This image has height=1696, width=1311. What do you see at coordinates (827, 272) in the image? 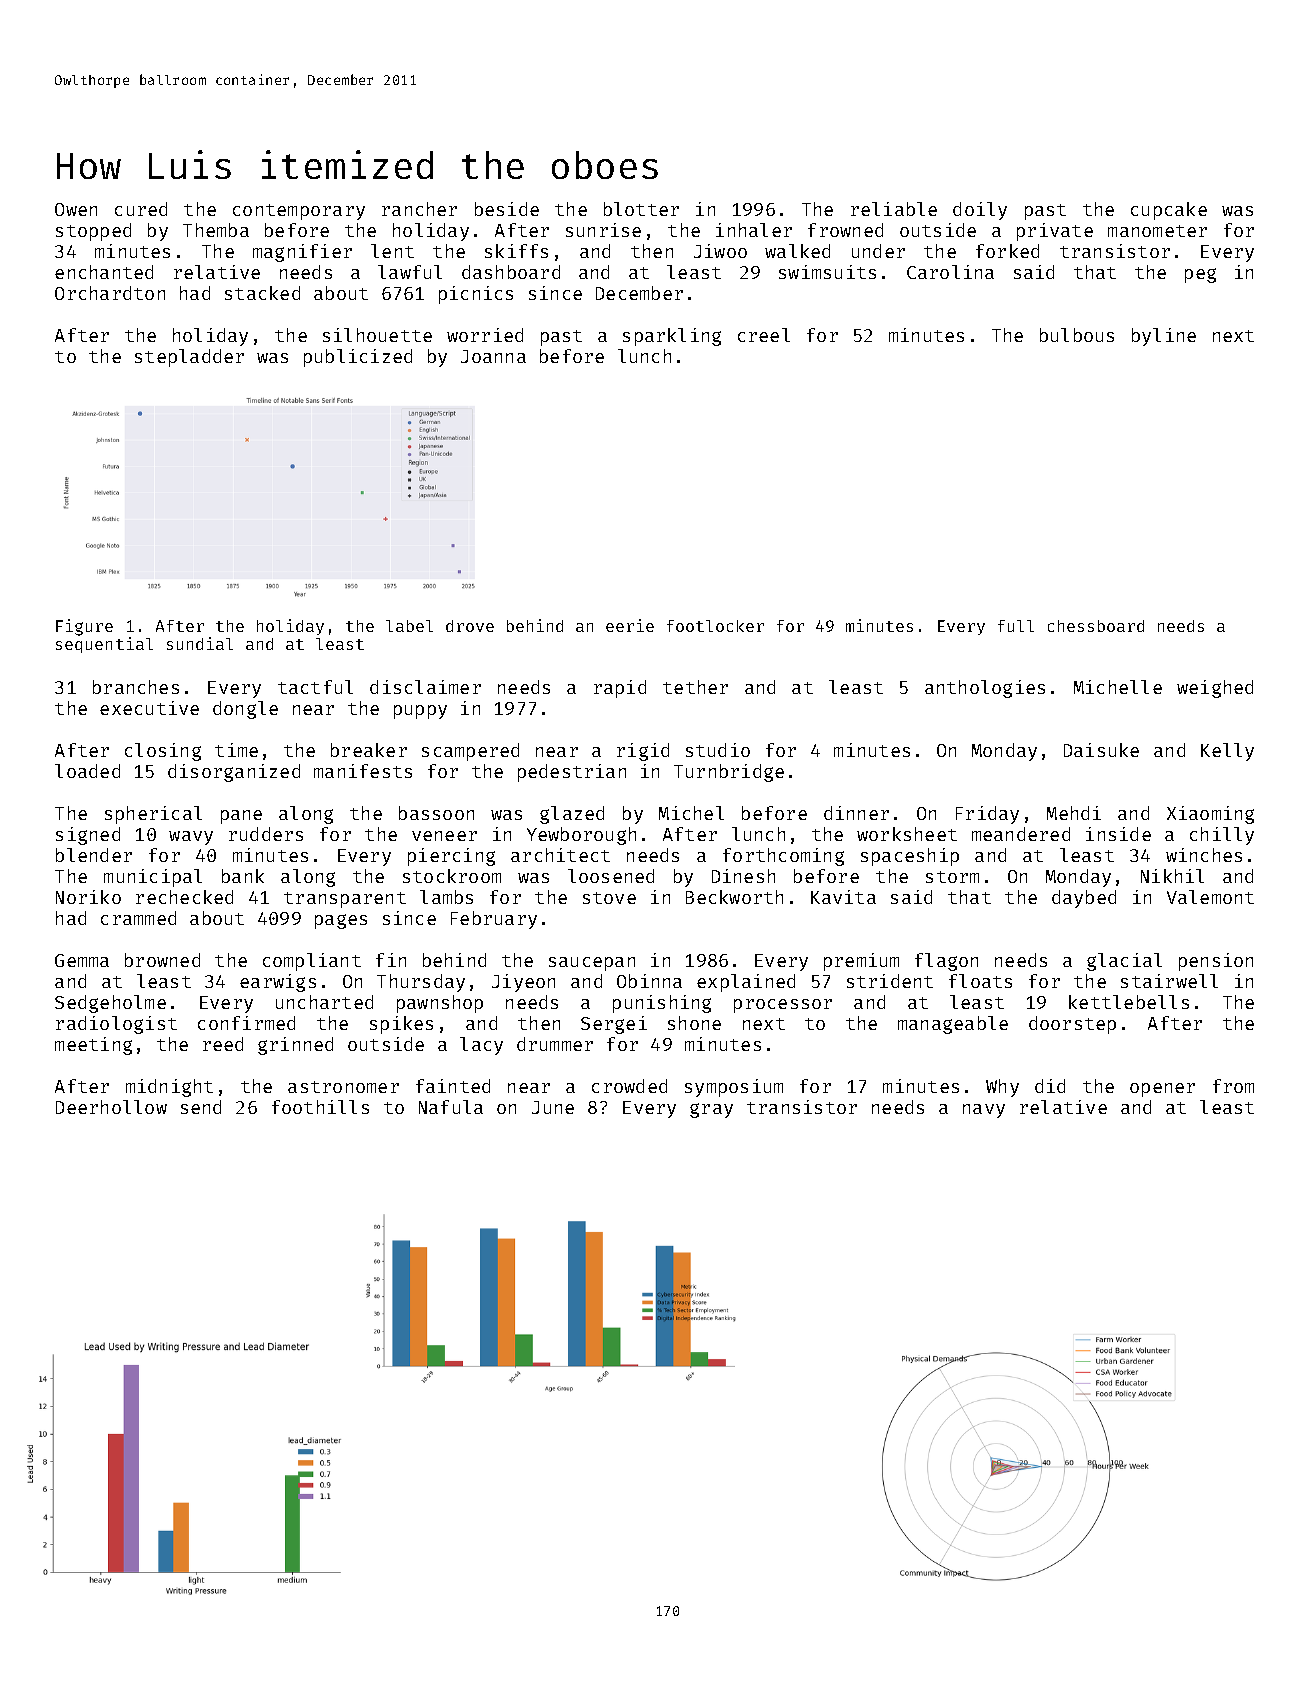
I see `swimsuits` at bounding box center [827, 272].
